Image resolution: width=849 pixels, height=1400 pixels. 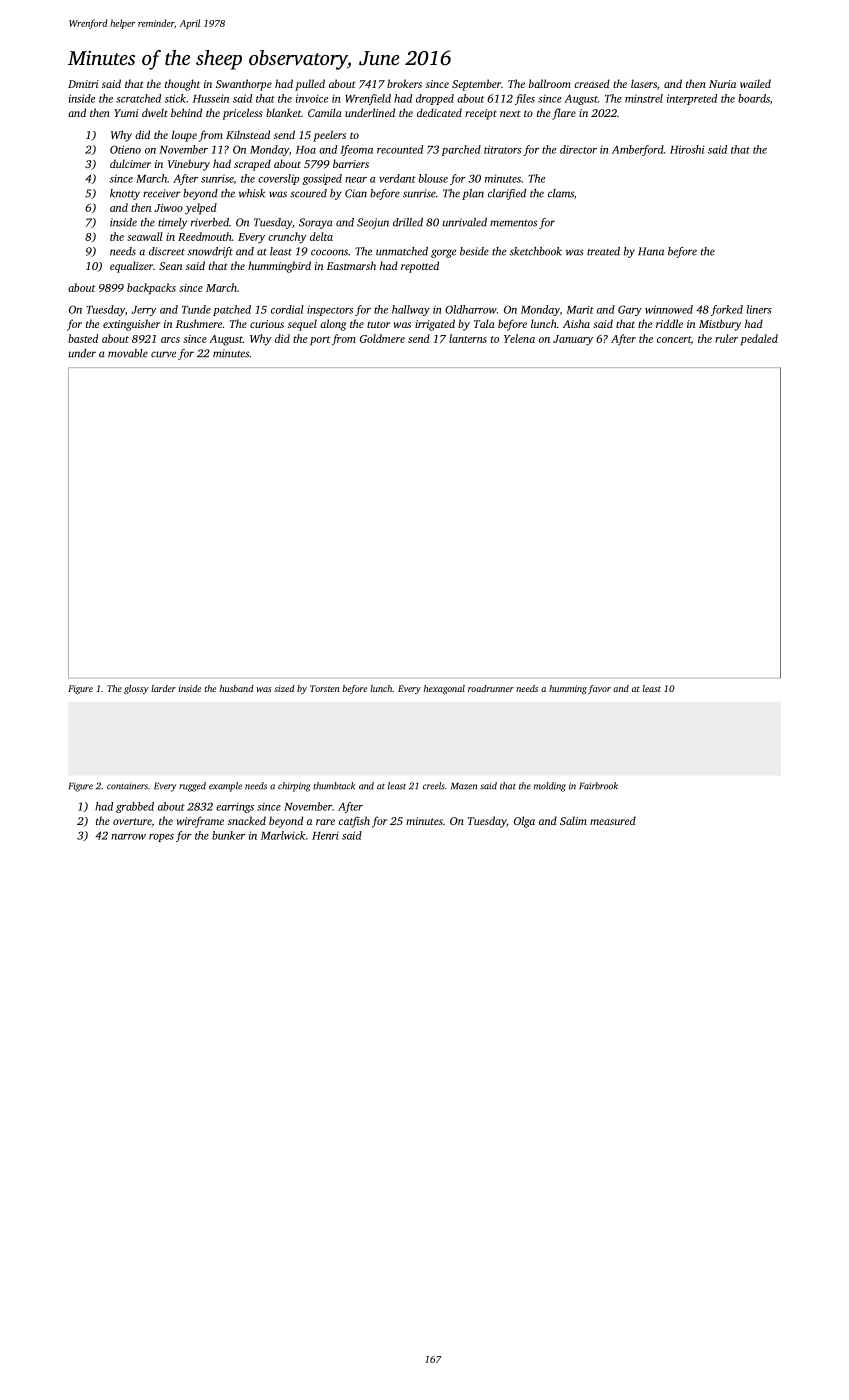 What do you see at coordinates (444, 689) in the screenshot?
I see `hexagonal` at bounding box center [444, 689].
